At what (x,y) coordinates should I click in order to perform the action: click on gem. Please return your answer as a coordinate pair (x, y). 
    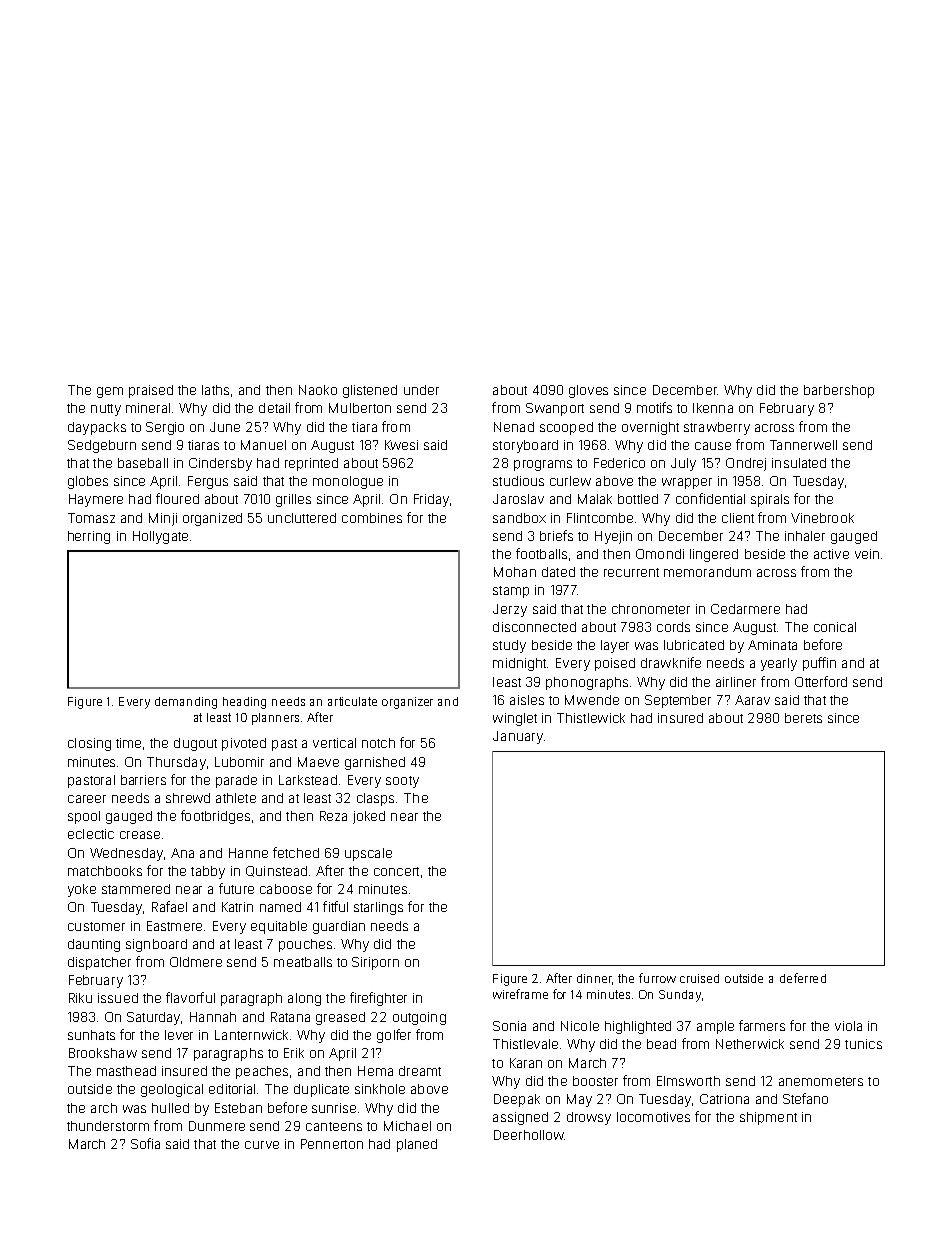
    Looking at the image, I should click on (110, 392).
